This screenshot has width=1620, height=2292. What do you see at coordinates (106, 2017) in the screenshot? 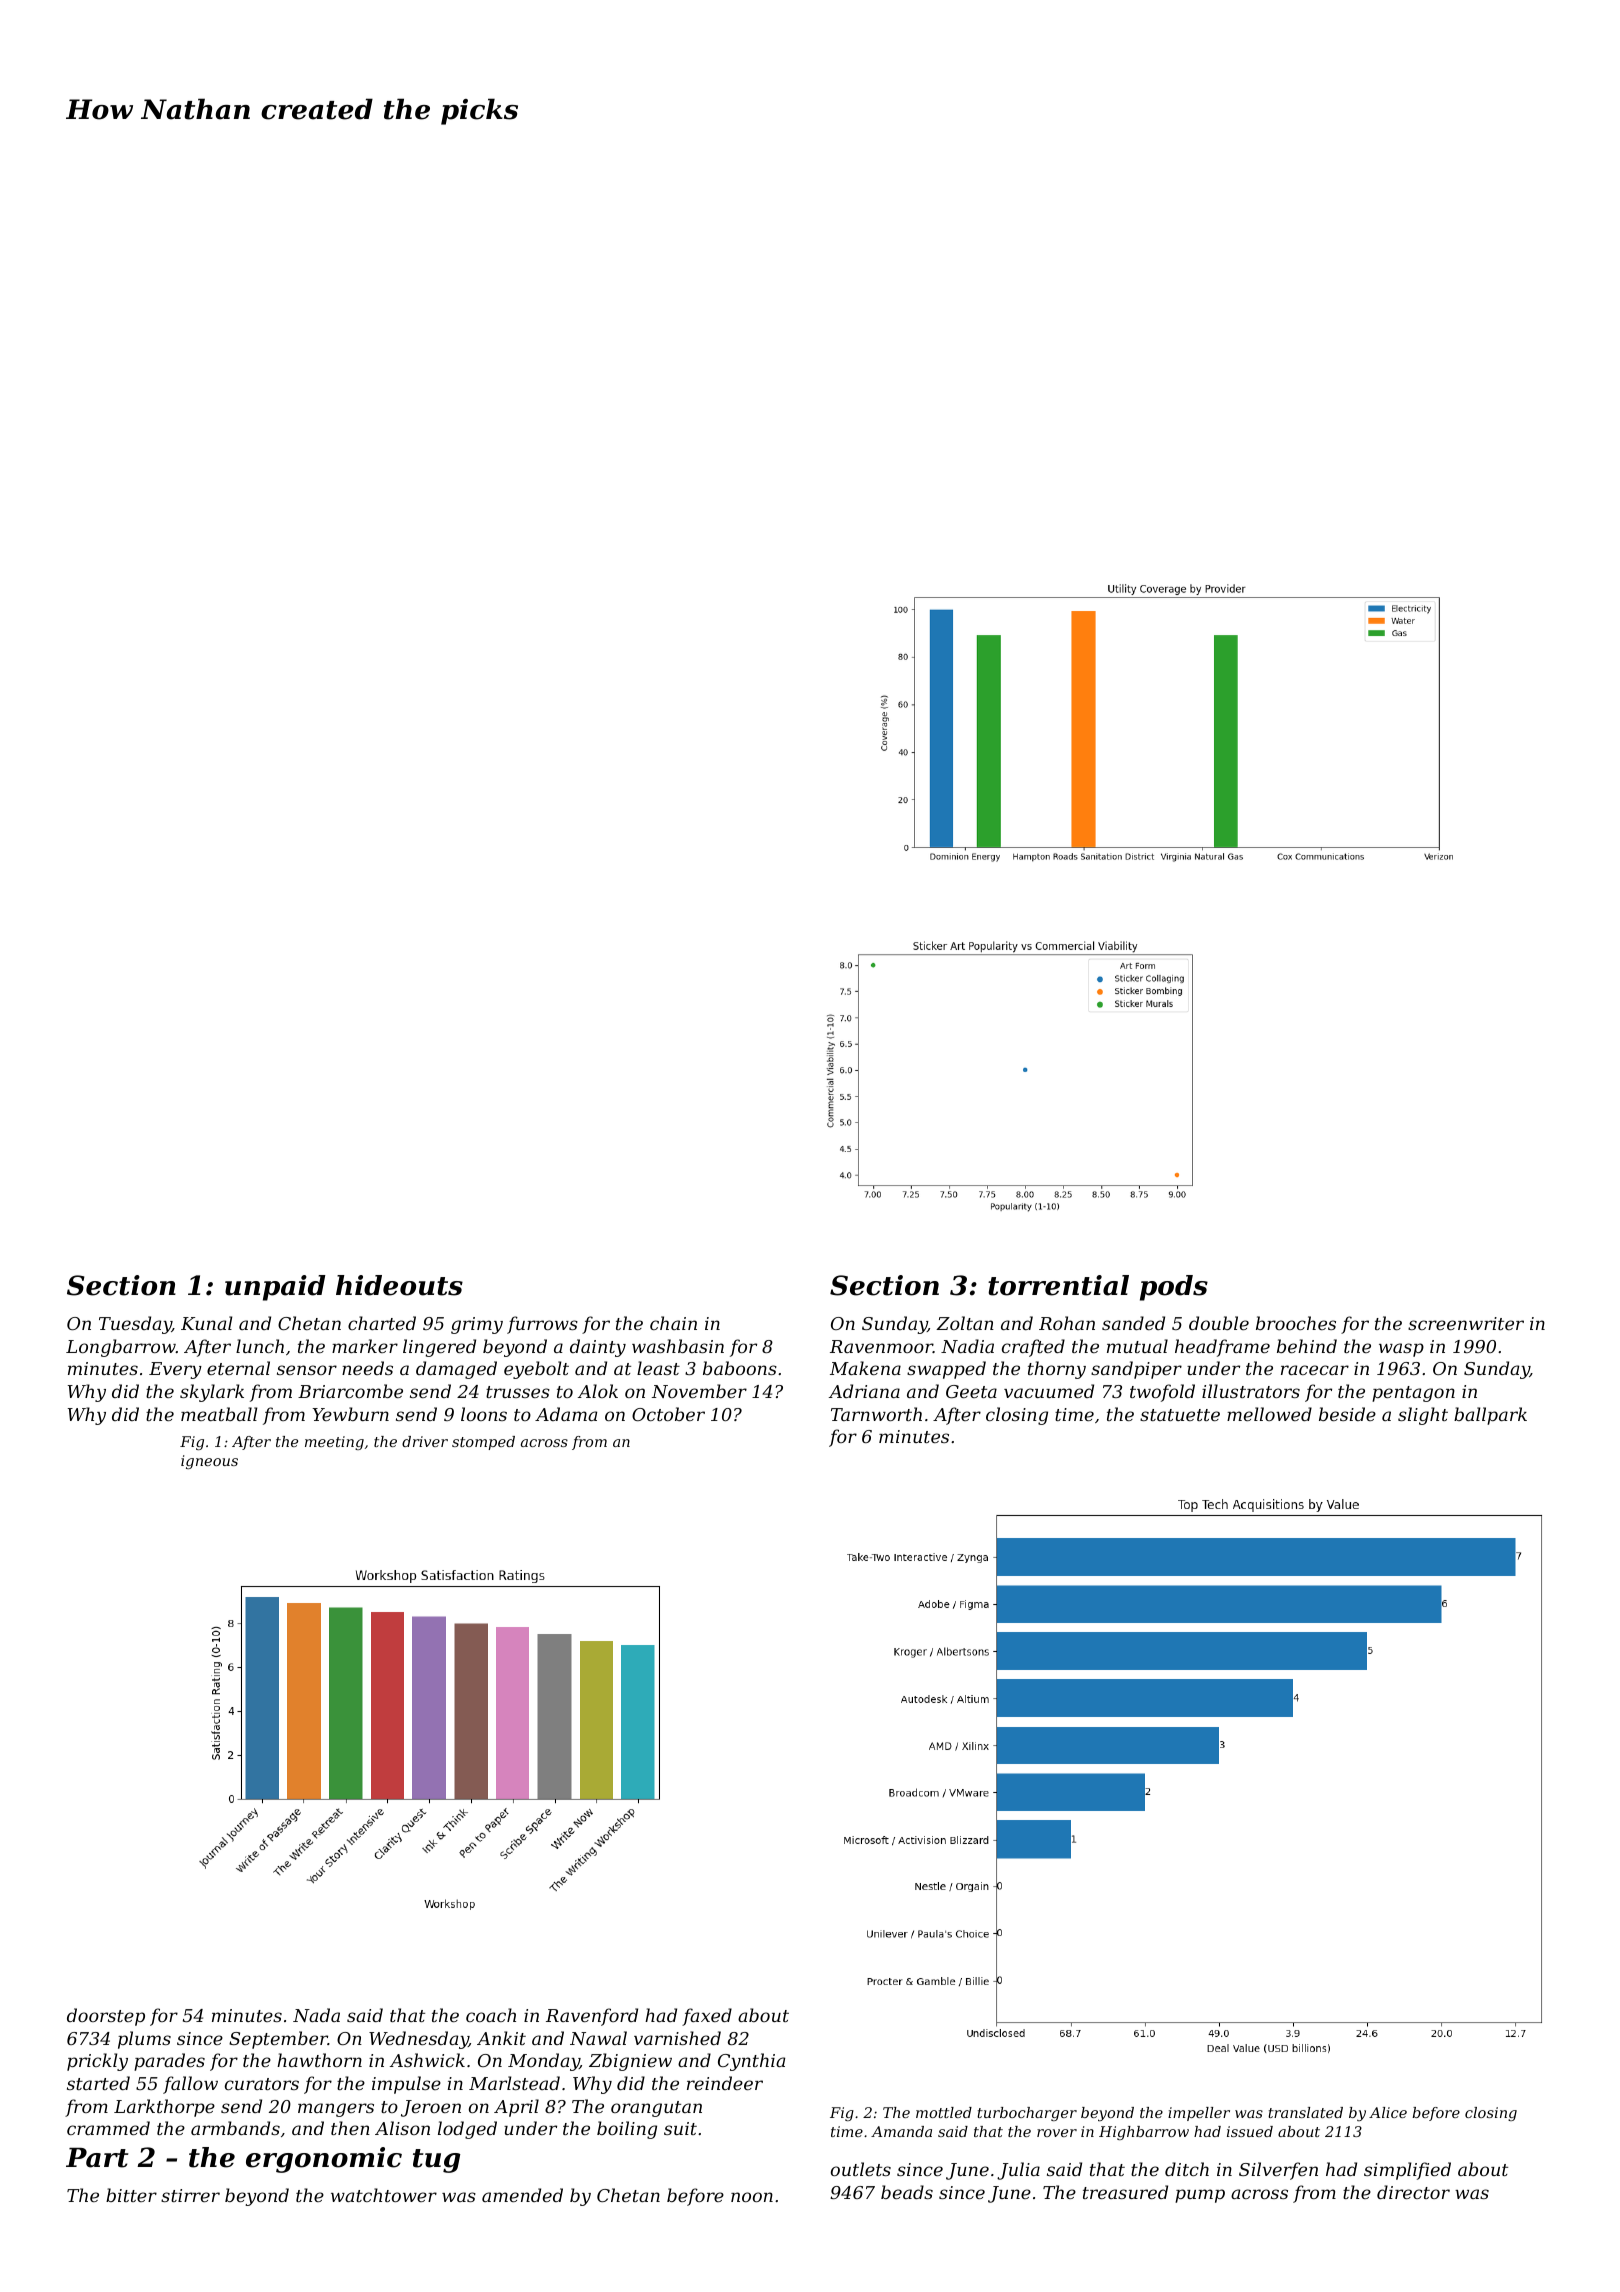
I see `doorstep` at bounding box center [106, 2017].
